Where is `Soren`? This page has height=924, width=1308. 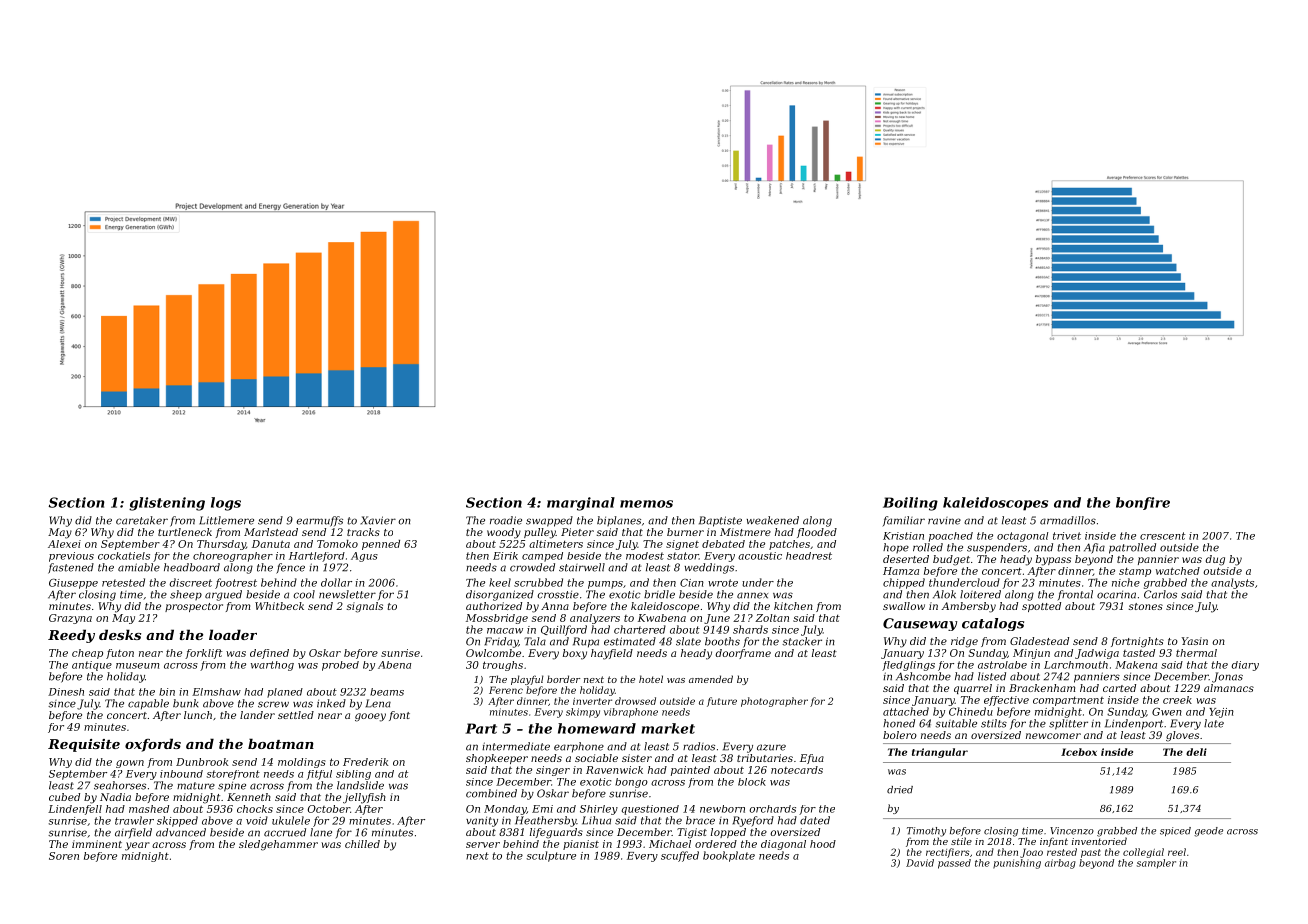 Soren is located at coordinates (64, 856).
